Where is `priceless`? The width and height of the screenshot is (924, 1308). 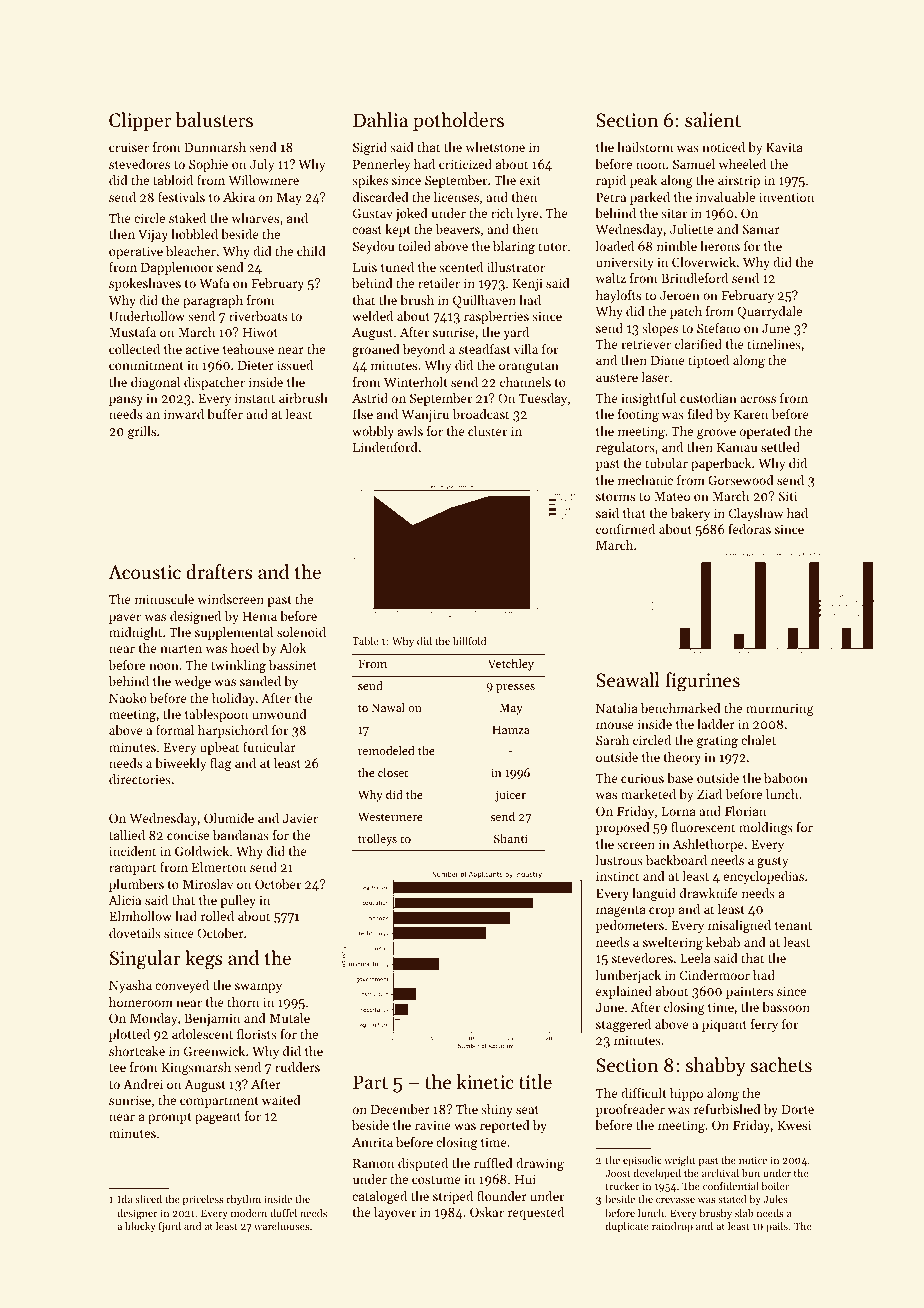
priceless is located at coordinates (203, 1200).
